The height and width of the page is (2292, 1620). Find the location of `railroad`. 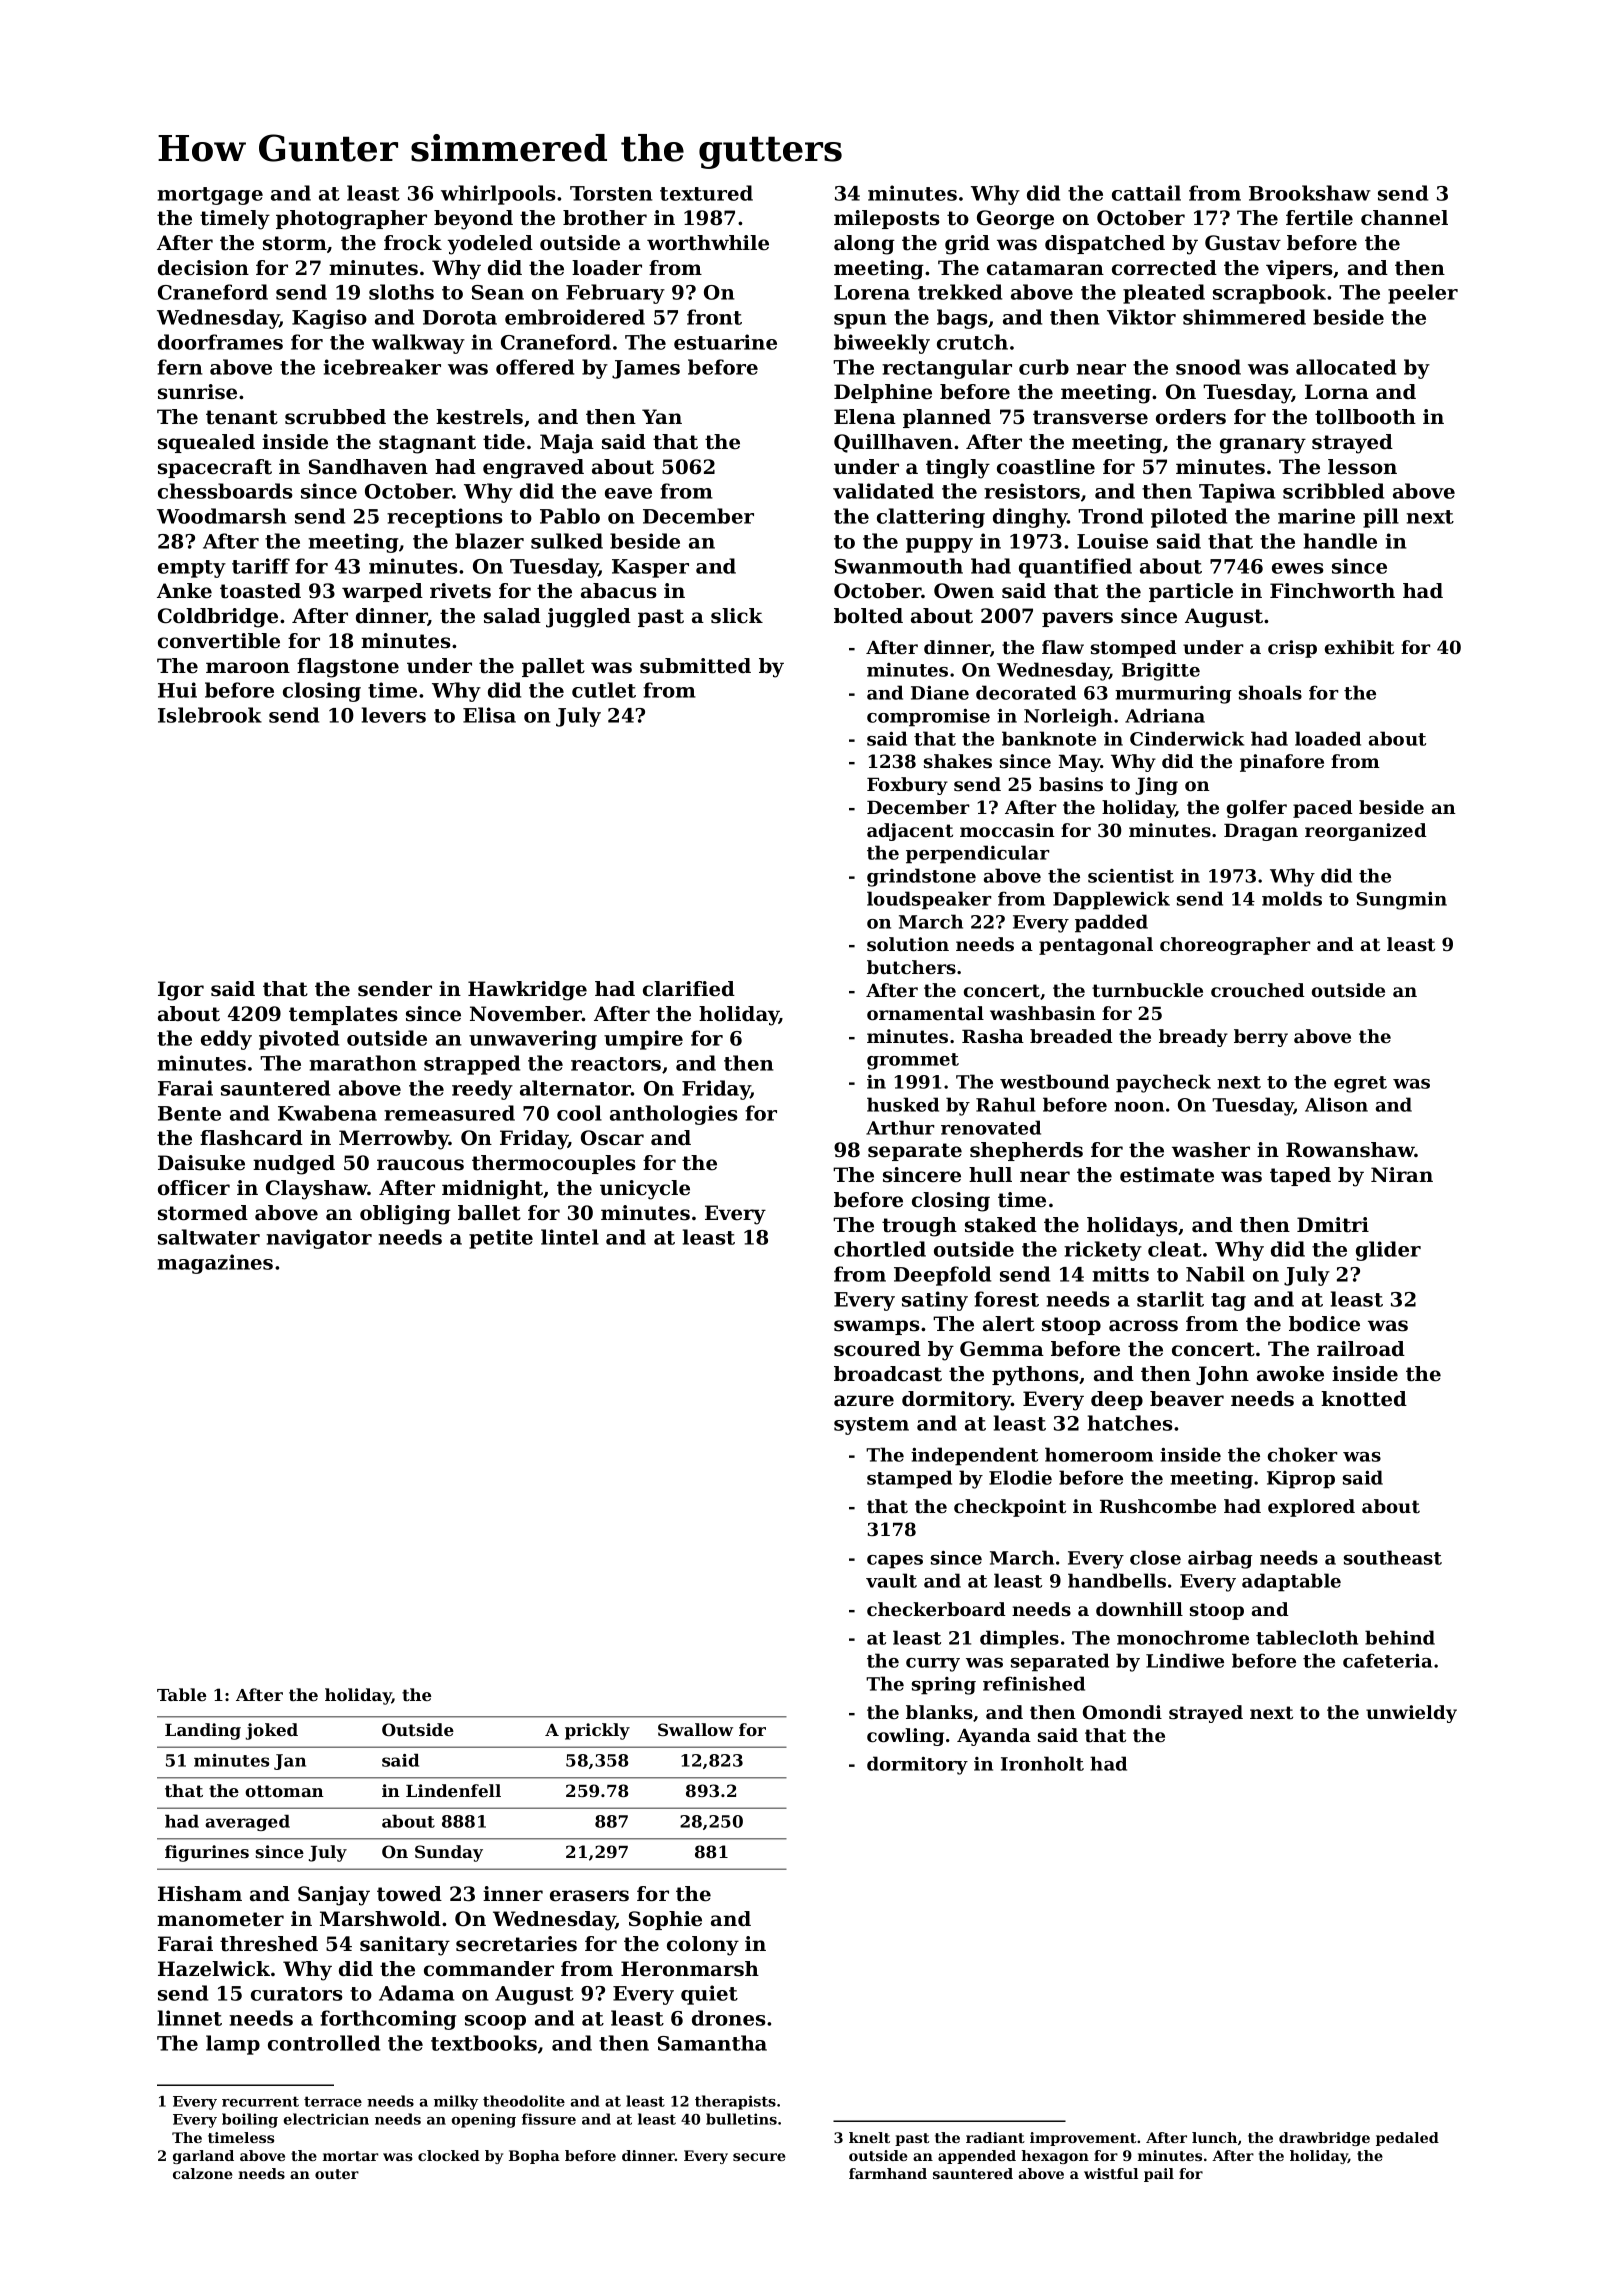

railroad is located at coordinates (1361, 1349).
